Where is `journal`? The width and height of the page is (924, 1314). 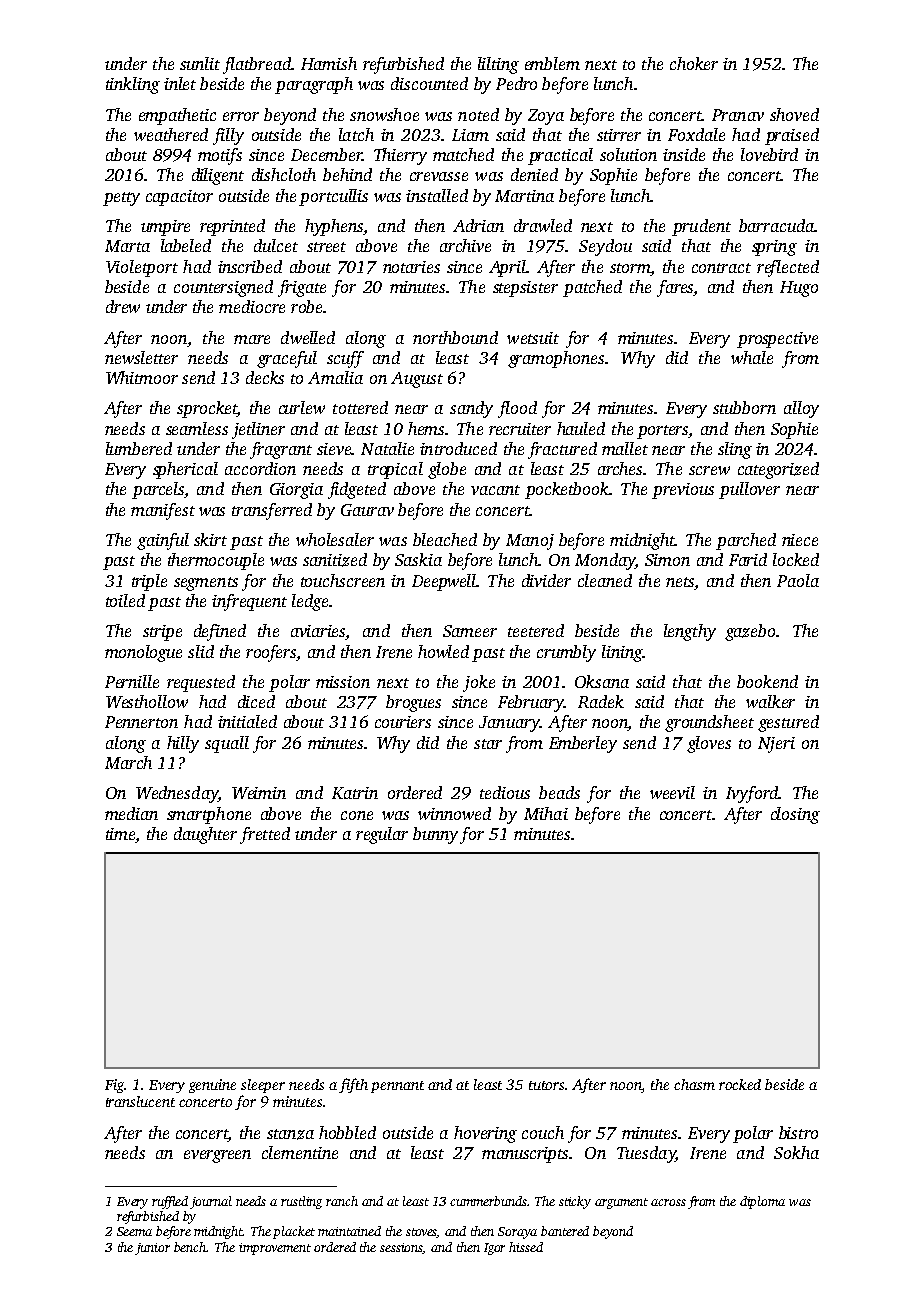
journal is located at coordinates (211, 1202).
